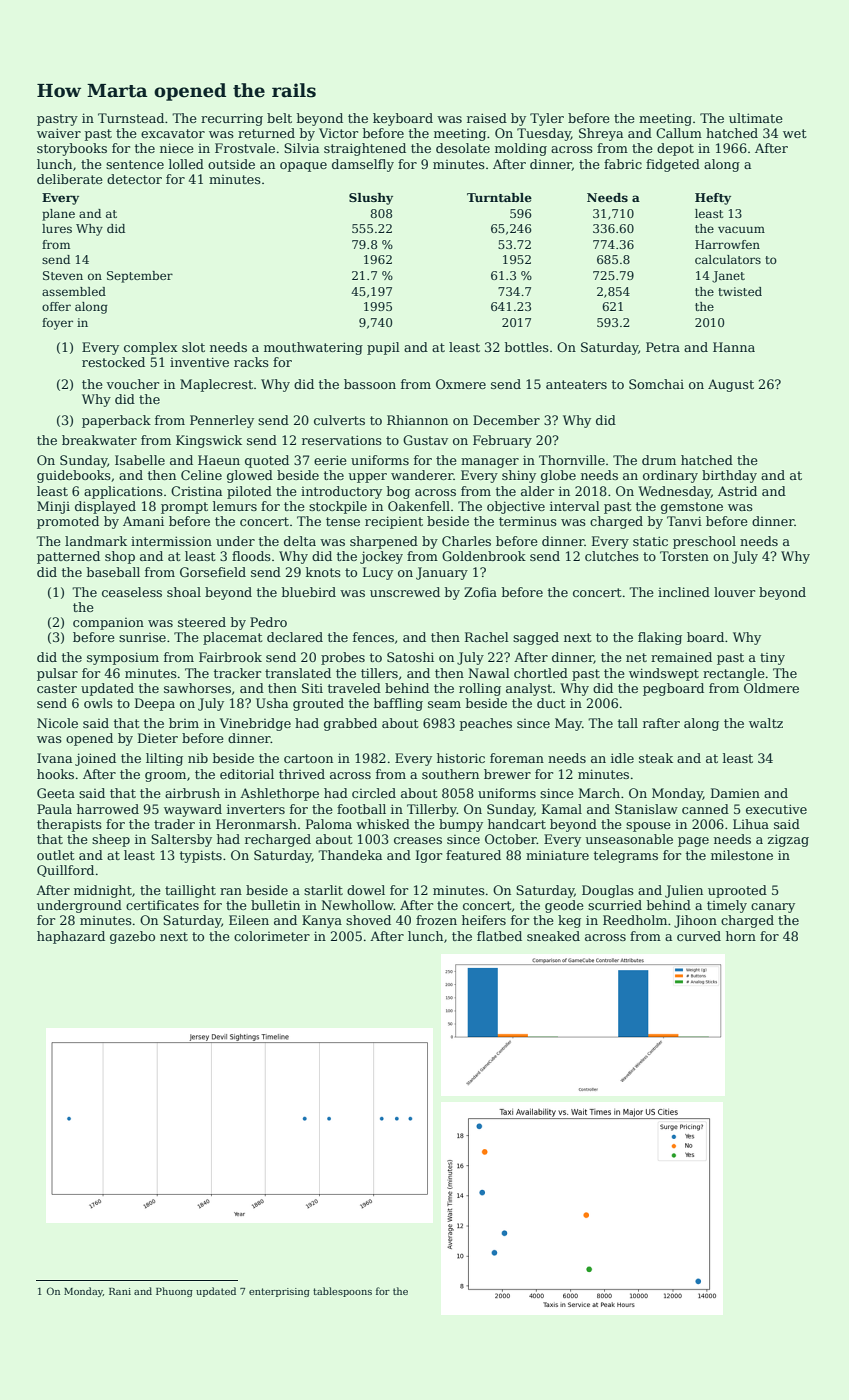  Describe the element at coordinates (489, 673) in the document. I see `Nawal` at that location.
